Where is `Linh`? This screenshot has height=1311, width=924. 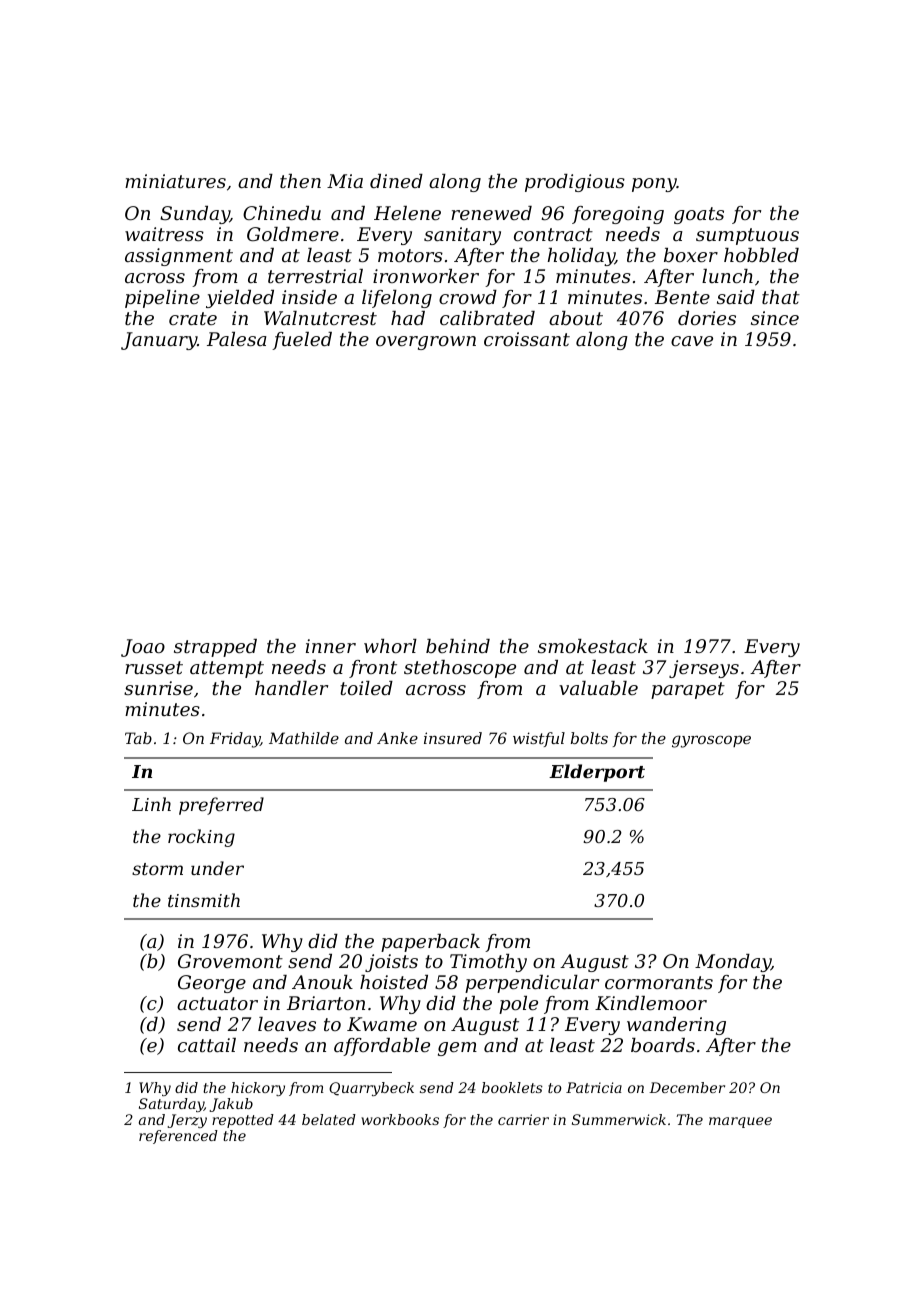 Linh is located at coordinates (151, 804).
